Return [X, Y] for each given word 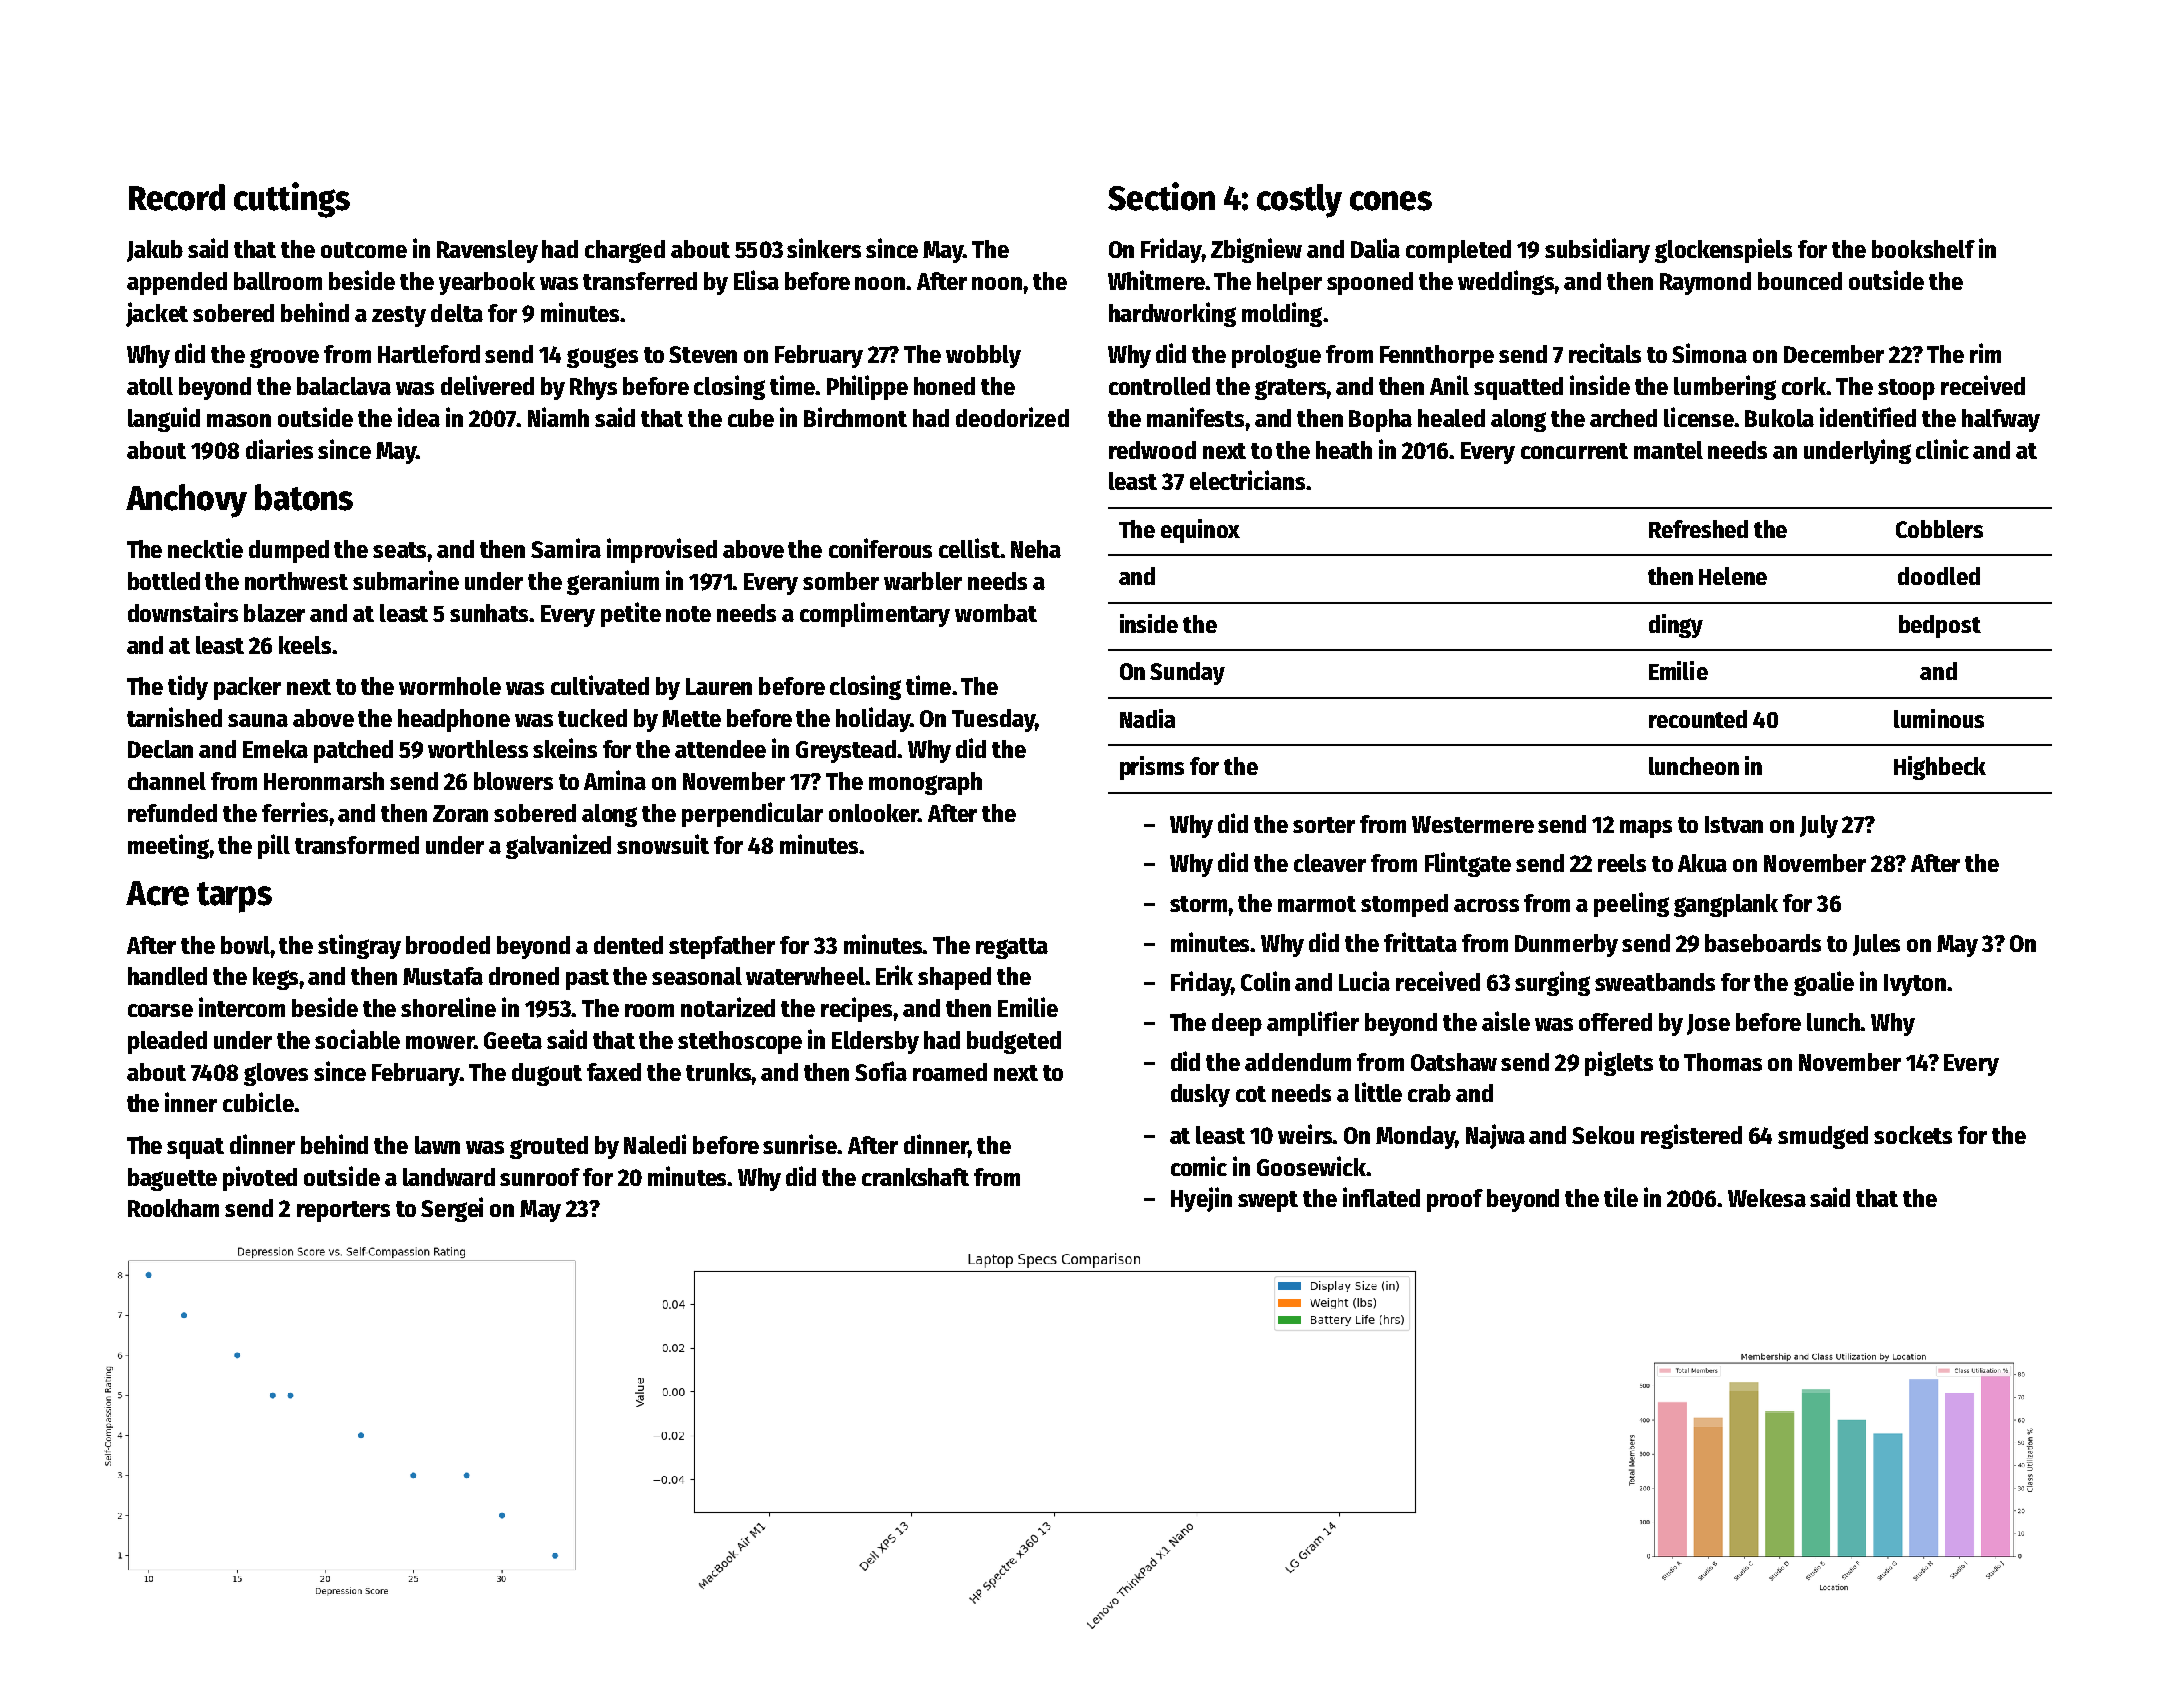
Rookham [173, 1208]
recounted [1698, 719]
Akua [1702, 863]
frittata [1420, 942]
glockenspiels [1723, 250]
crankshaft [915, 1177]
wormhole [450, 686]
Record [177, 197]
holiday [873, 719]
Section [1161, 196]
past [587, 979]
